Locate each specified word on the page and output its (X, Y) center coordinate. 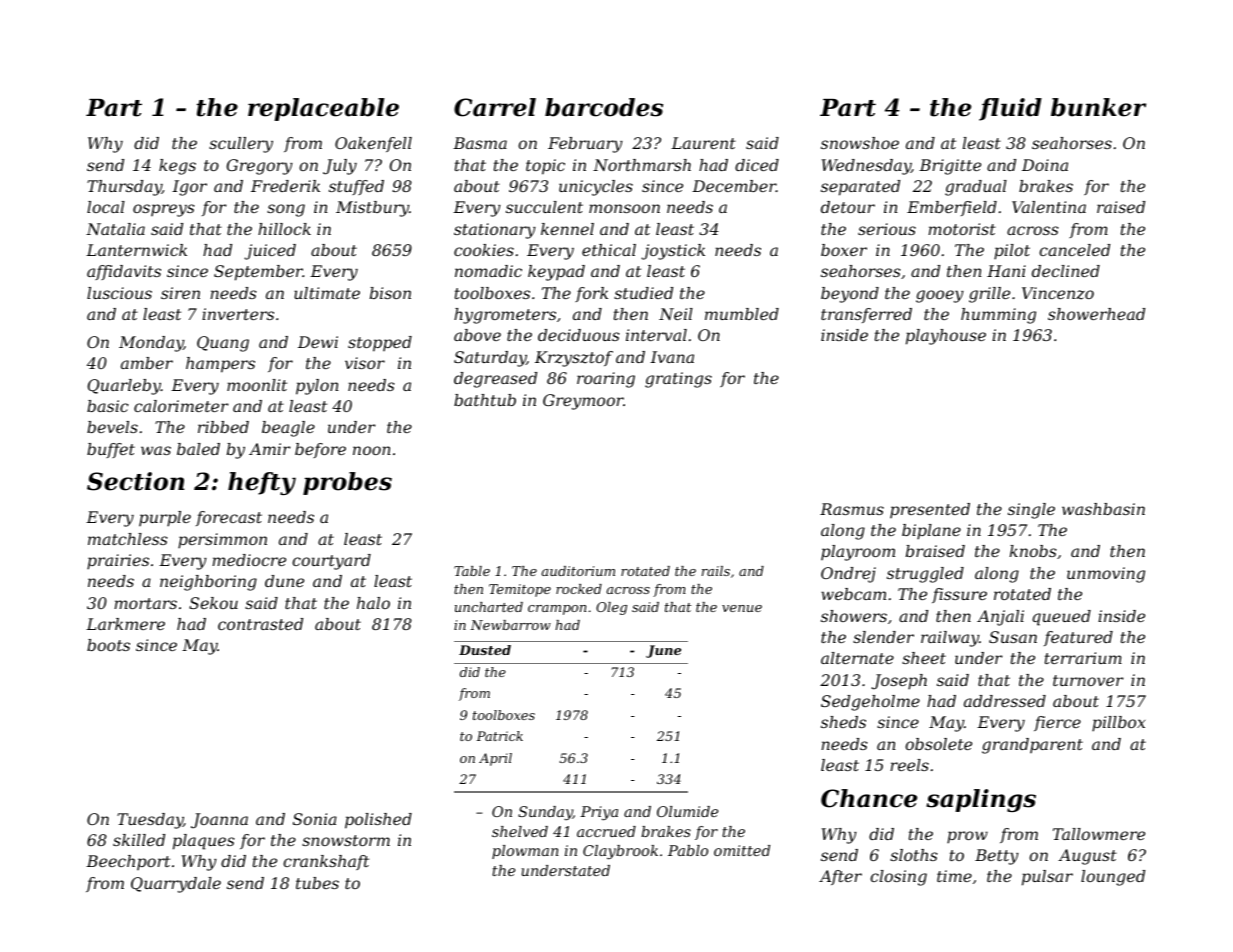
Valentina (1049, 207)
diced (757, 165)
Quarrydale (176, 885)
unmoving (1106, 575)
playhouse (946, 337)
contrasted (260, 624)
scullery (241, 145)
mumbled (742, 314)
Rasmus (852, 509)
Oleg (611, 608)
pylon (317, 387)
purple (165, 519)
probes (347, 483)
